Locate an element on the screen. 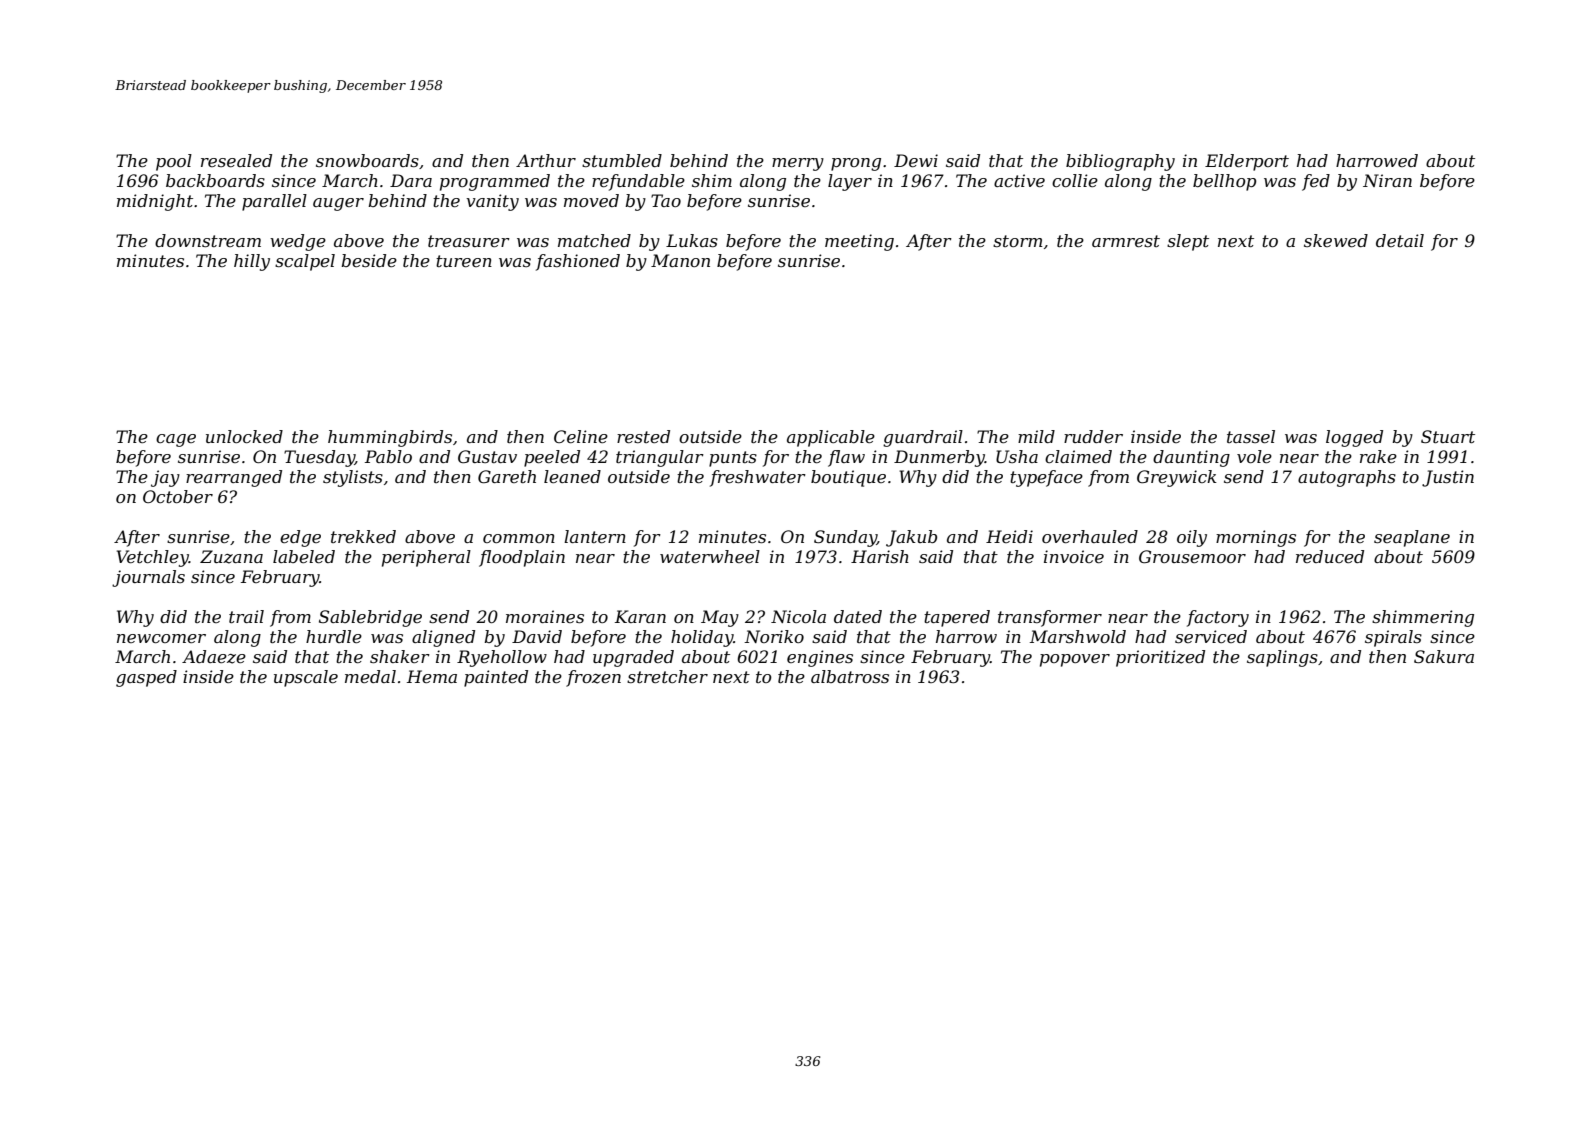 This screenshot has width=1591, height=1125. waterwheel is located at coordinates (710, 556).
